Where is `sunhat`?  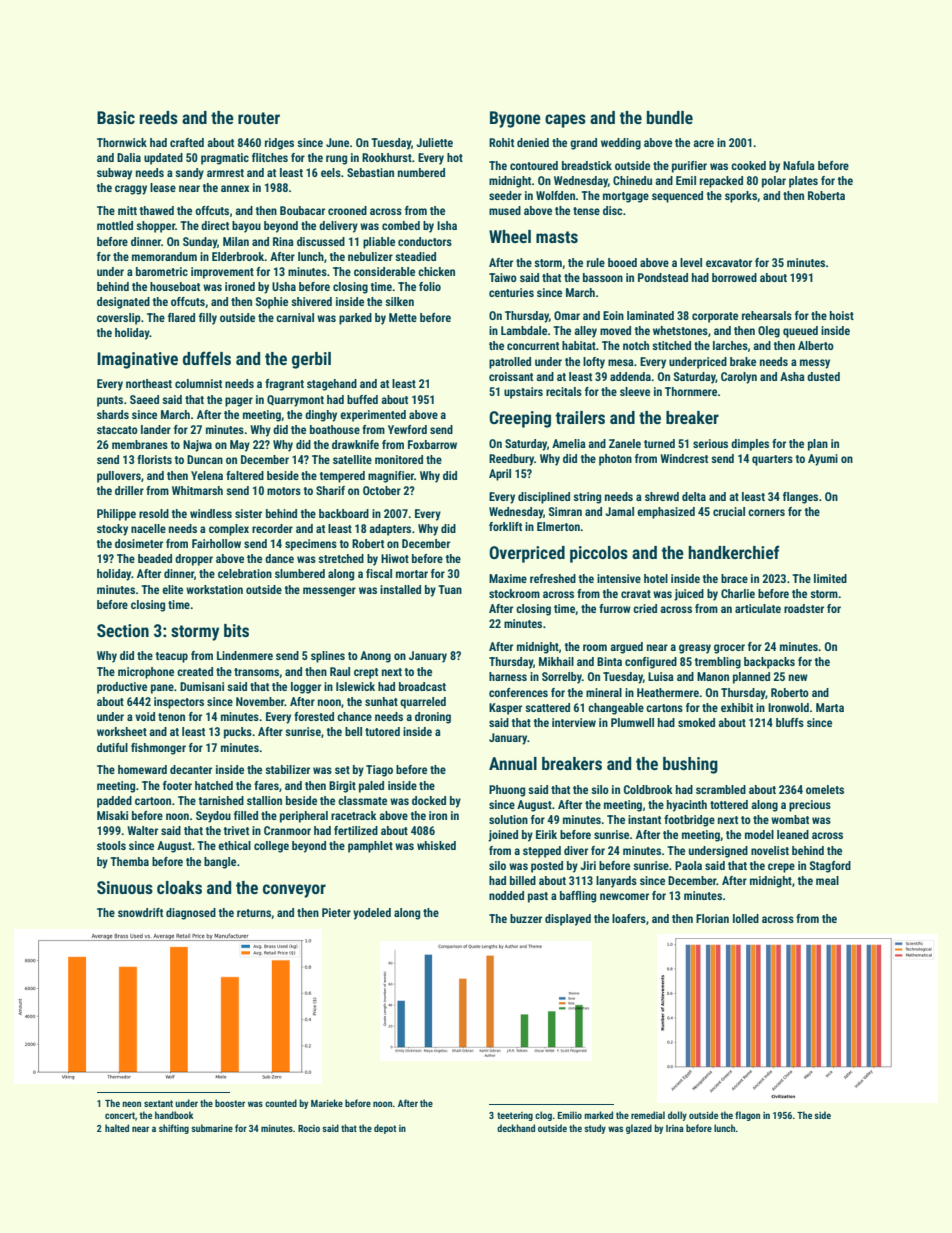
sunhat is located at coordinates (381, 701).
